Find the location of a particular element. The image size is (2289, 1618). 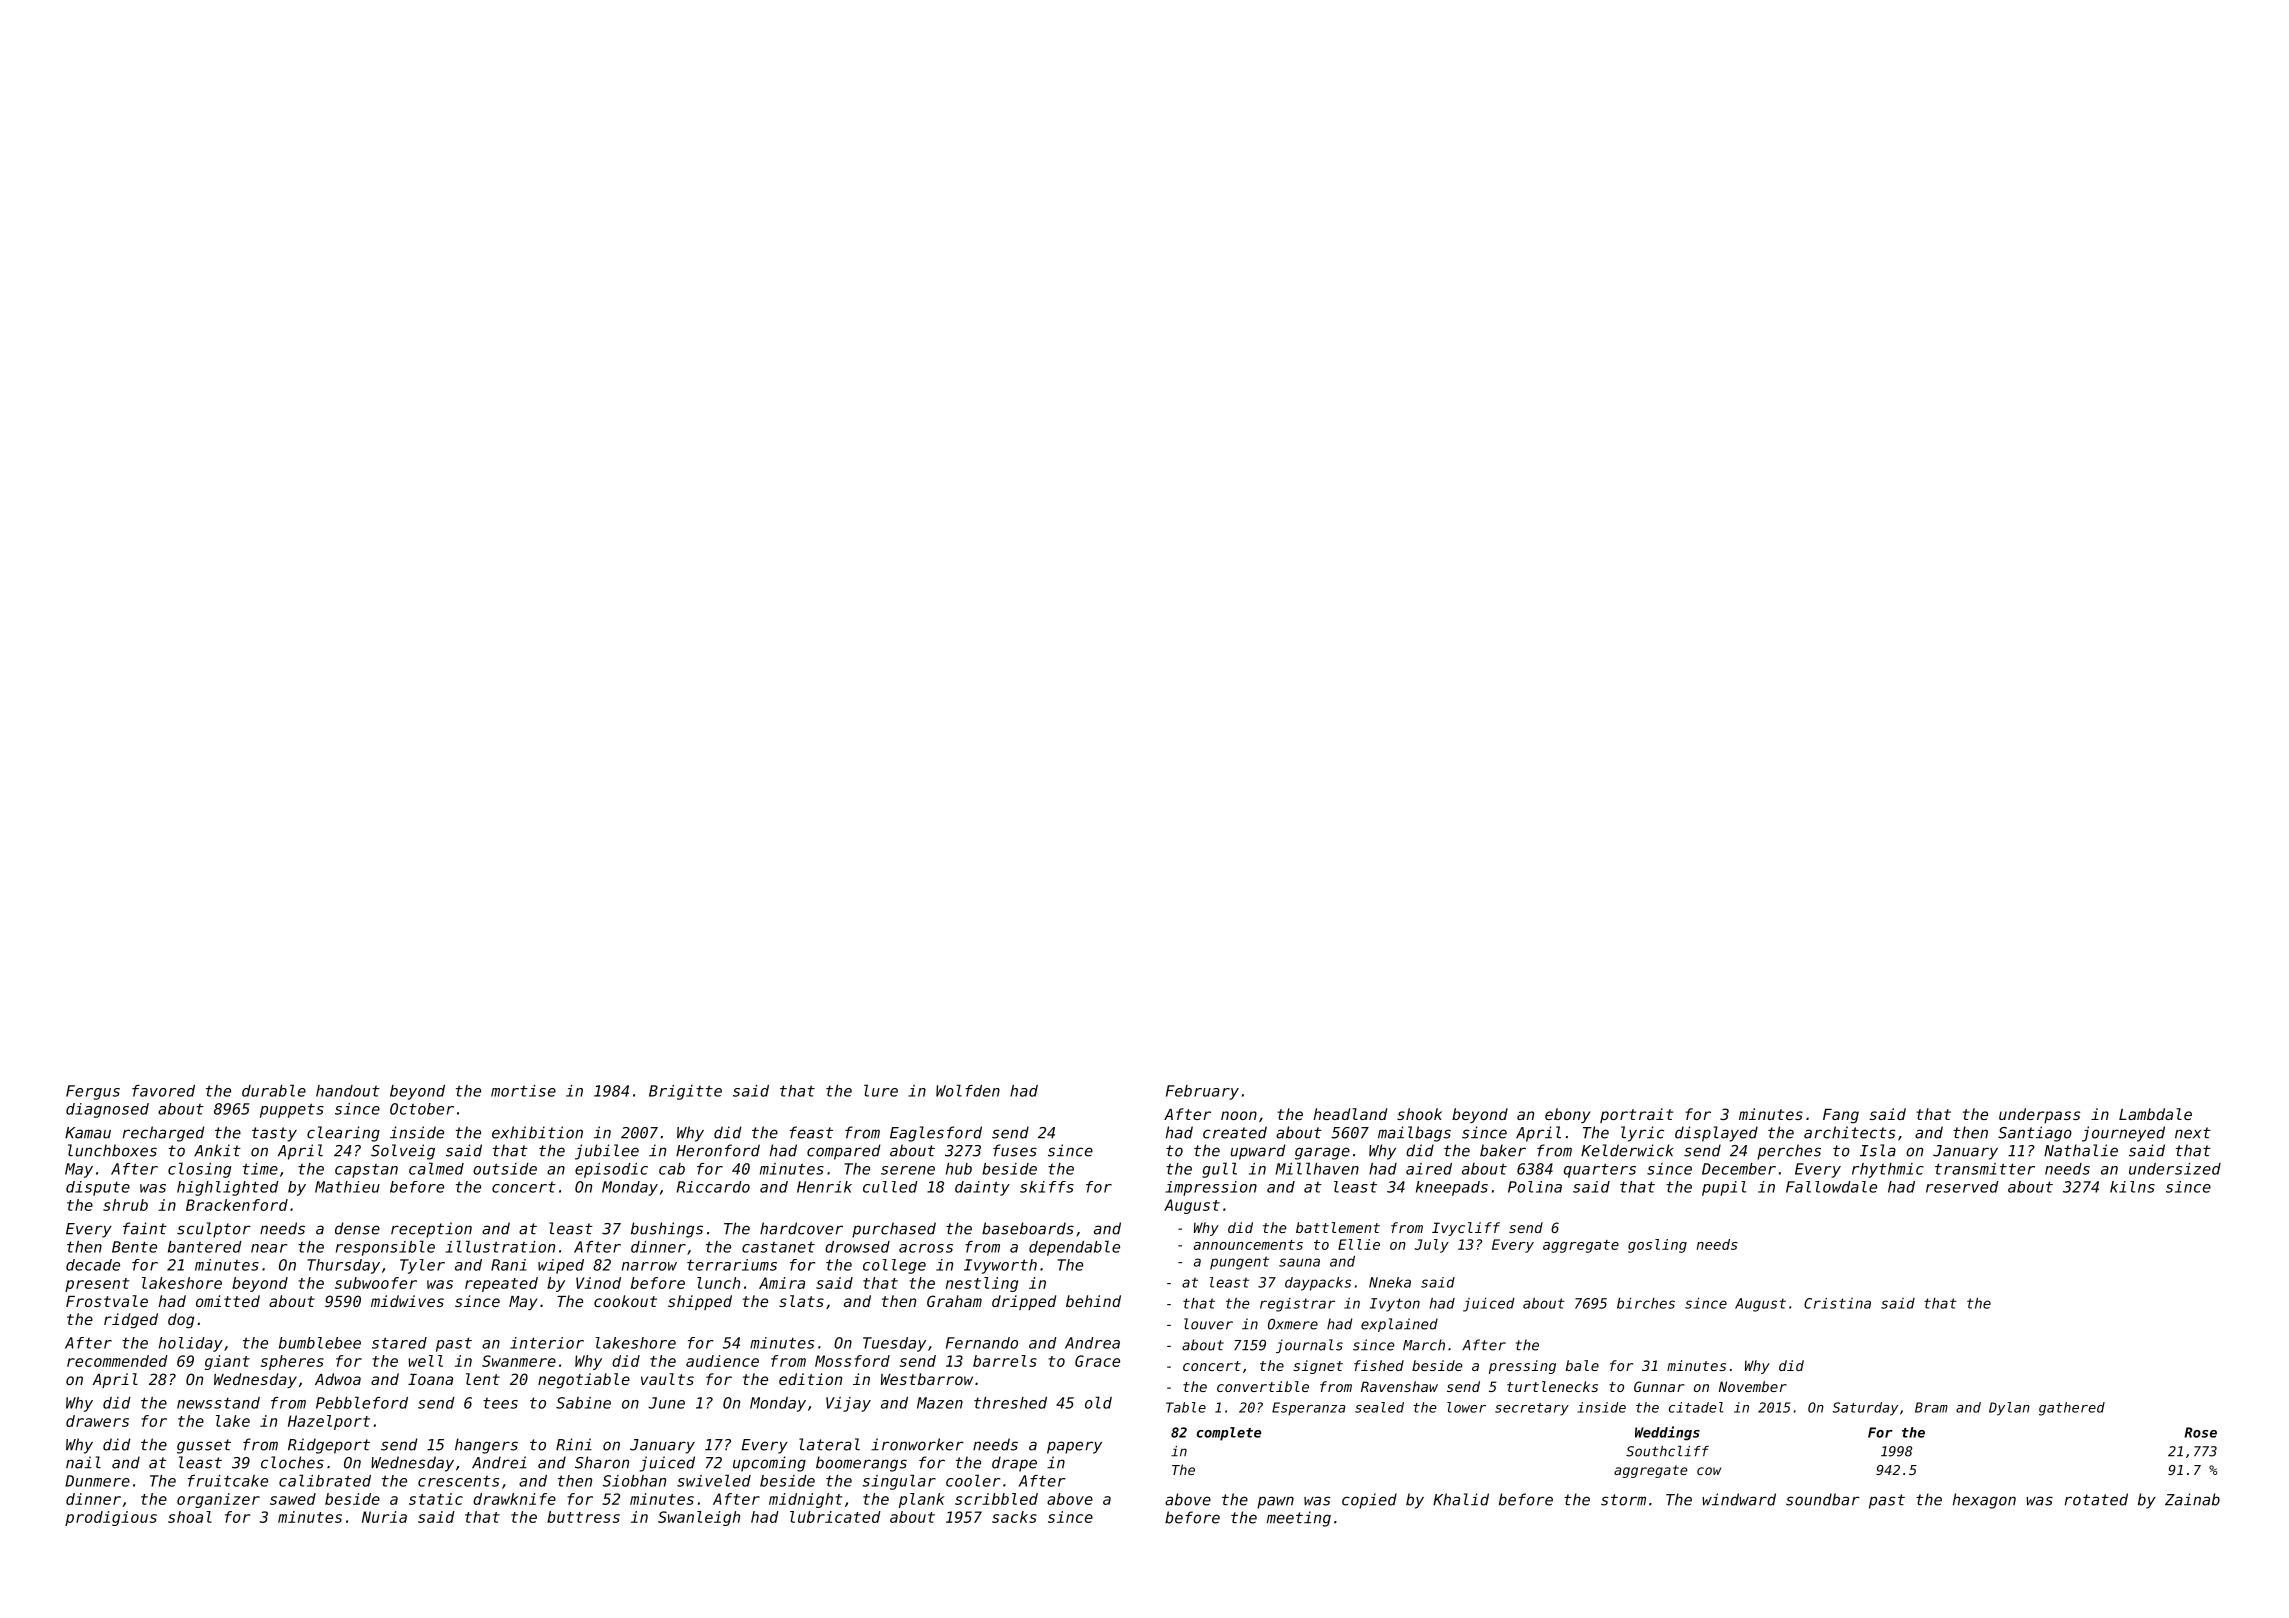

November is located at coordinates (1753, 1386).
